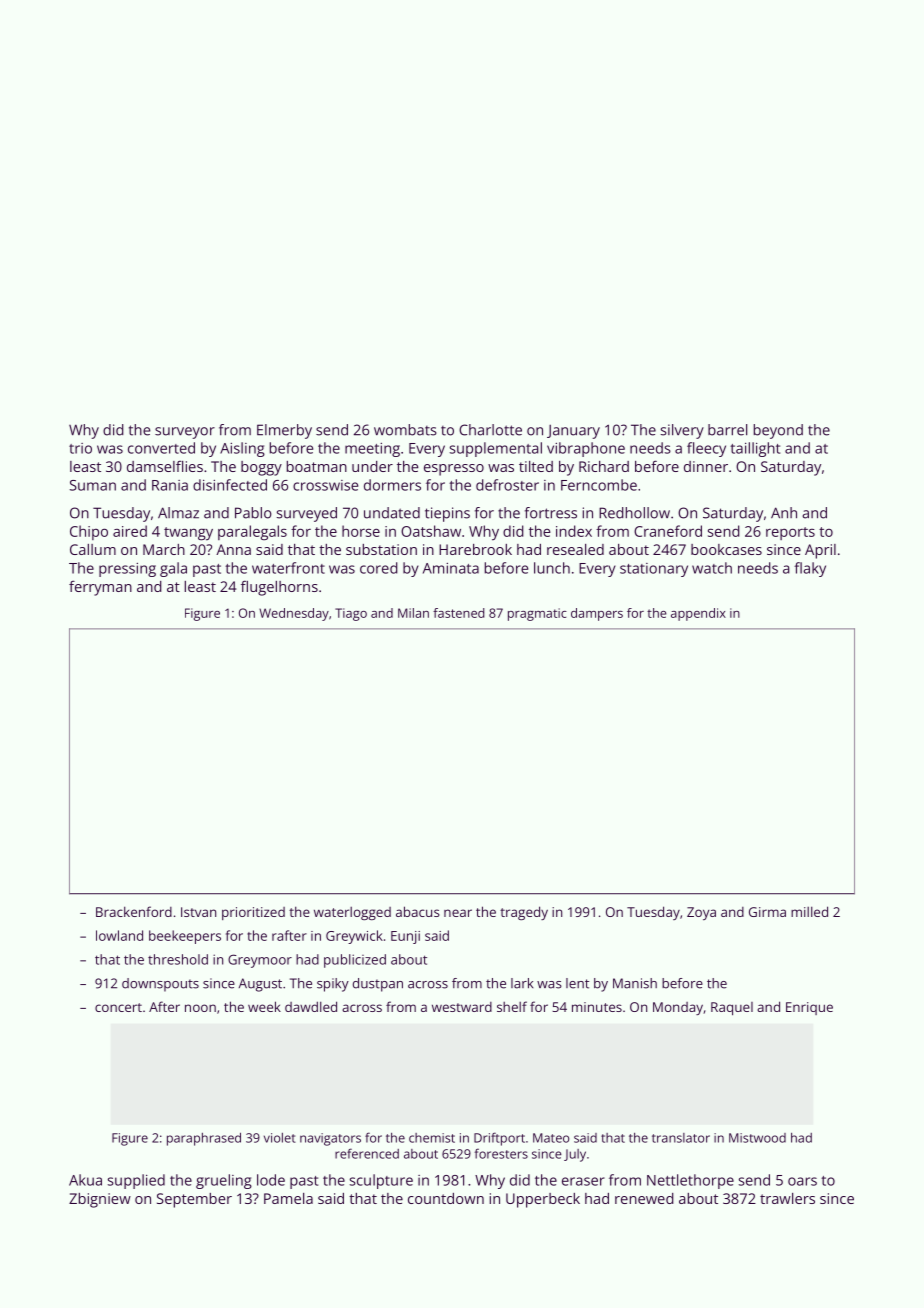 The image size is (924, 1308). What do you see at coordinates (668, 531) in the screenshot?
I see `Craneford` at bounding box center [668, 531].
